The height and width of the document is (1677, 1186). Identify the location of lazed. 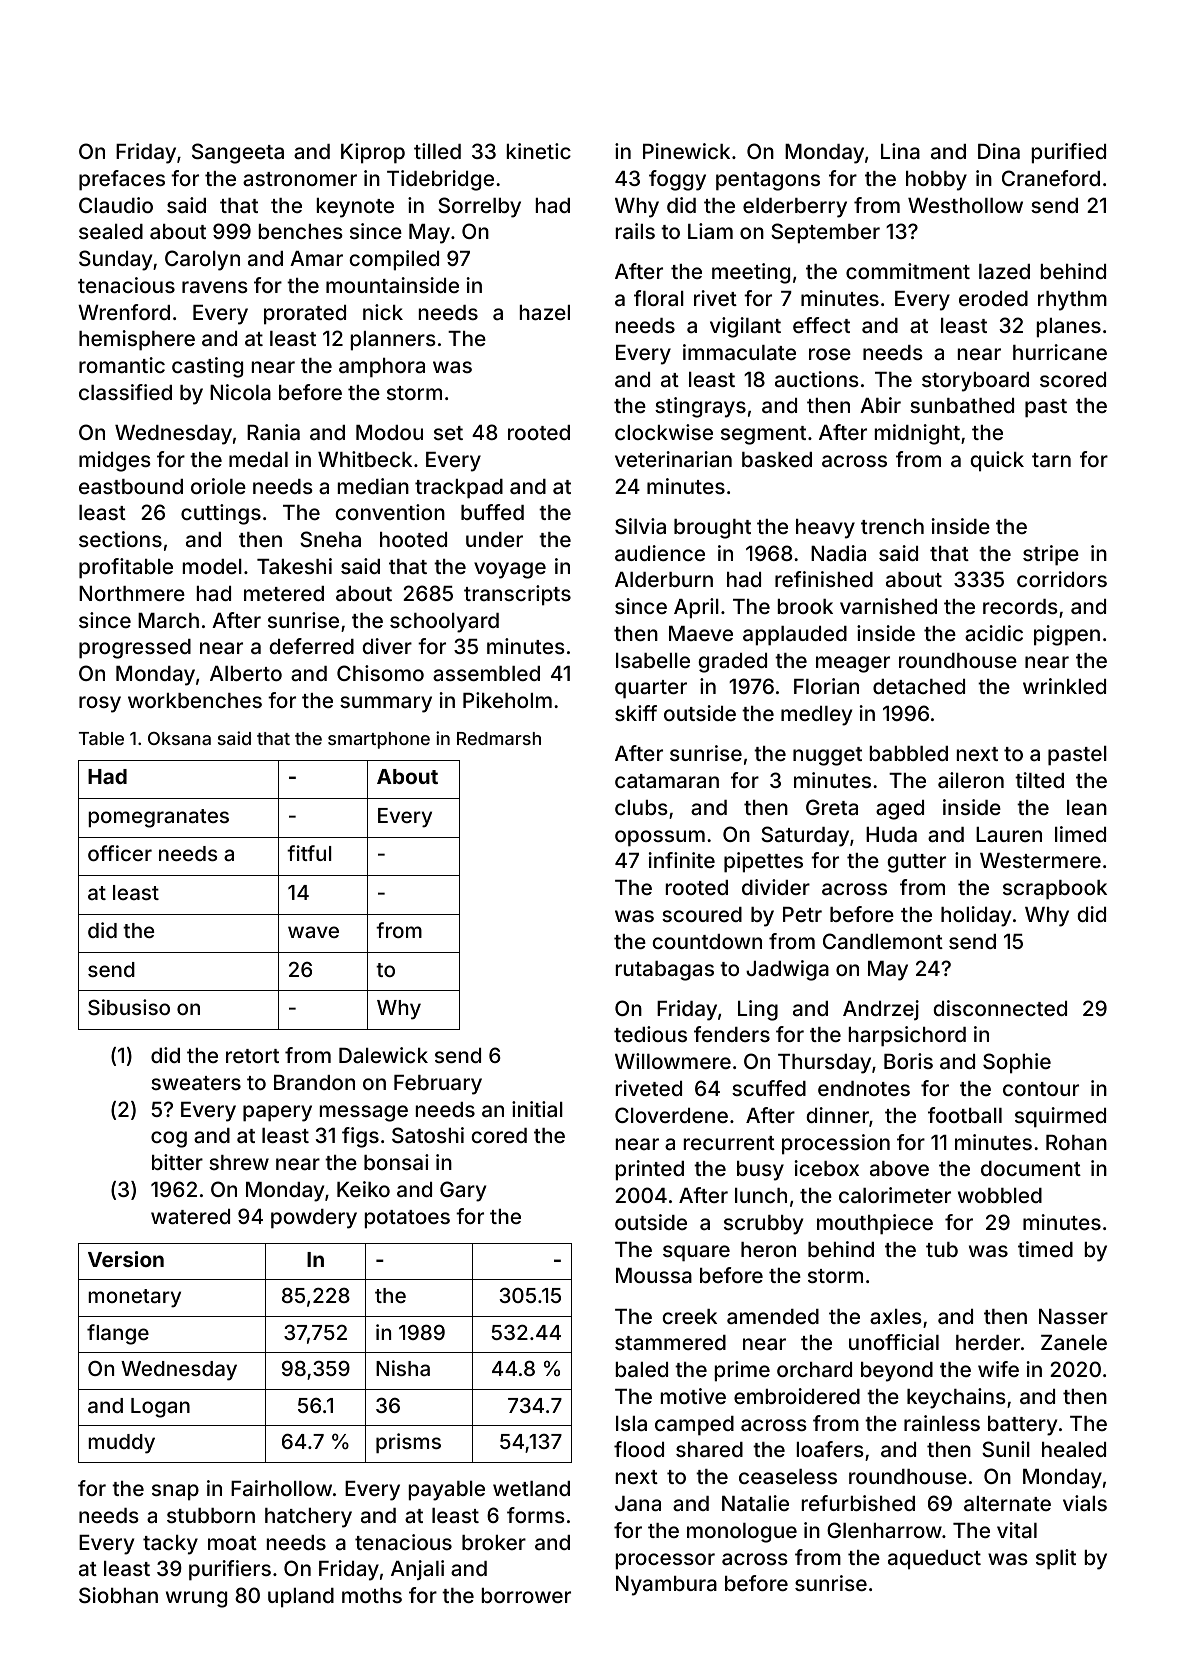
(1004, 271).
